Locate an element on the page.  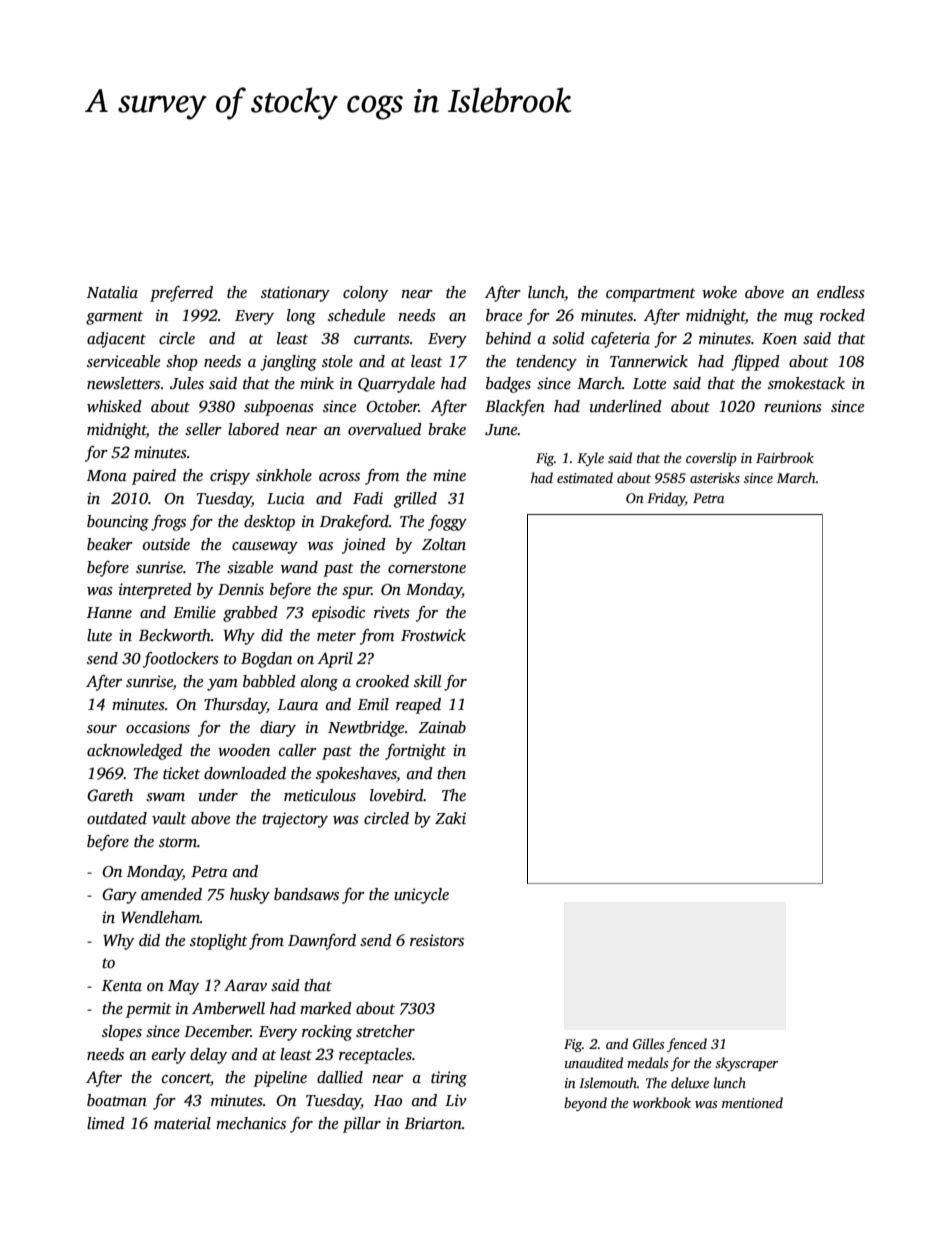
Liv is located at coordinates (456, 1100).
